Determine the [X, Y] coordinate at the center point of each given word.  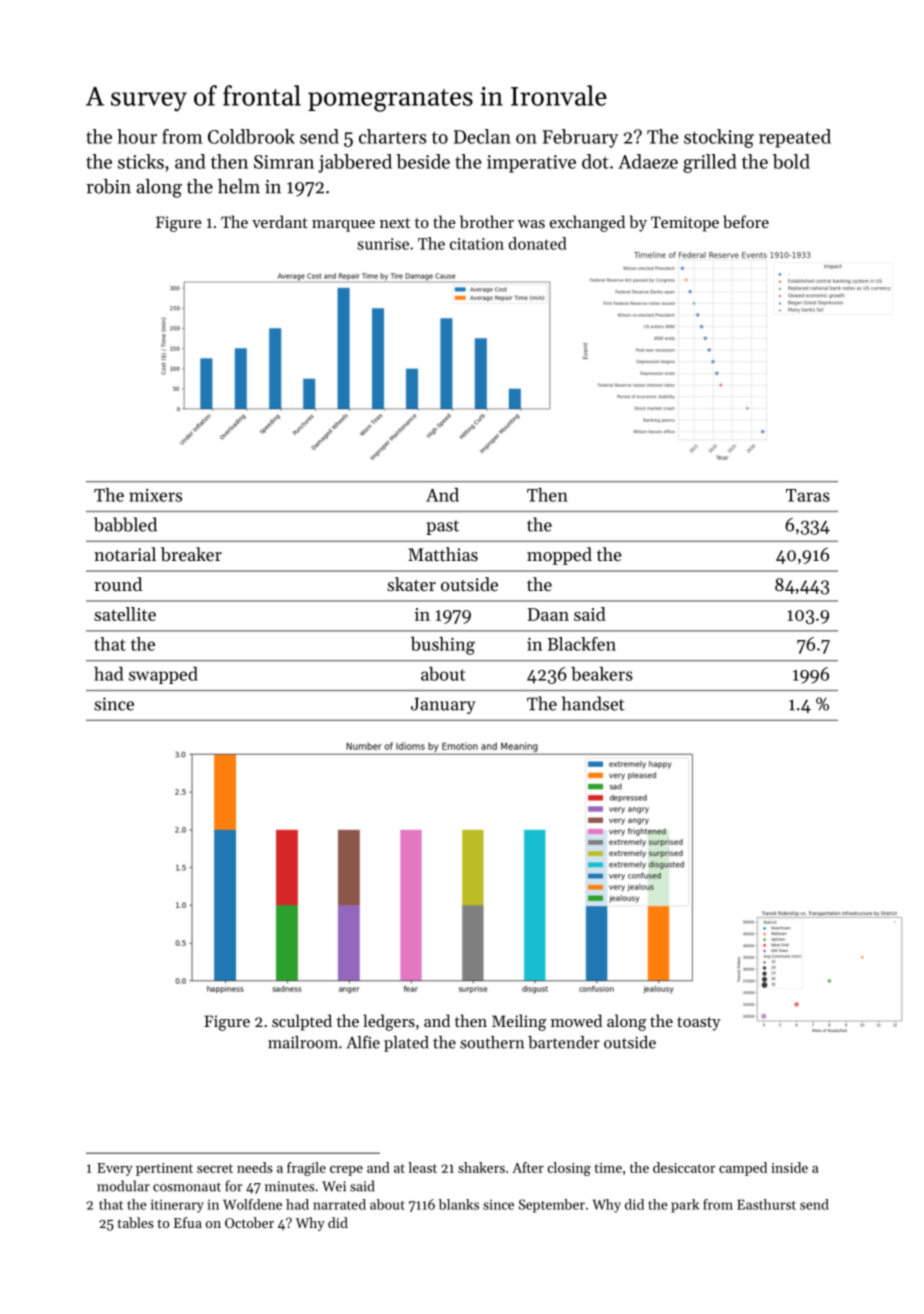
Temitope [685, 224]
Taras [808, 495]
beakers [602, 674]
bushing [443, 646]
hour [137, 136]
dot [595, 161]
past [442, 527]
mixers [155, 495]
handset [593, 703]
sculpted [302, 1022]
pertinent [164, 1169]
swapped [163, 675]
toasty [699, 1024]
